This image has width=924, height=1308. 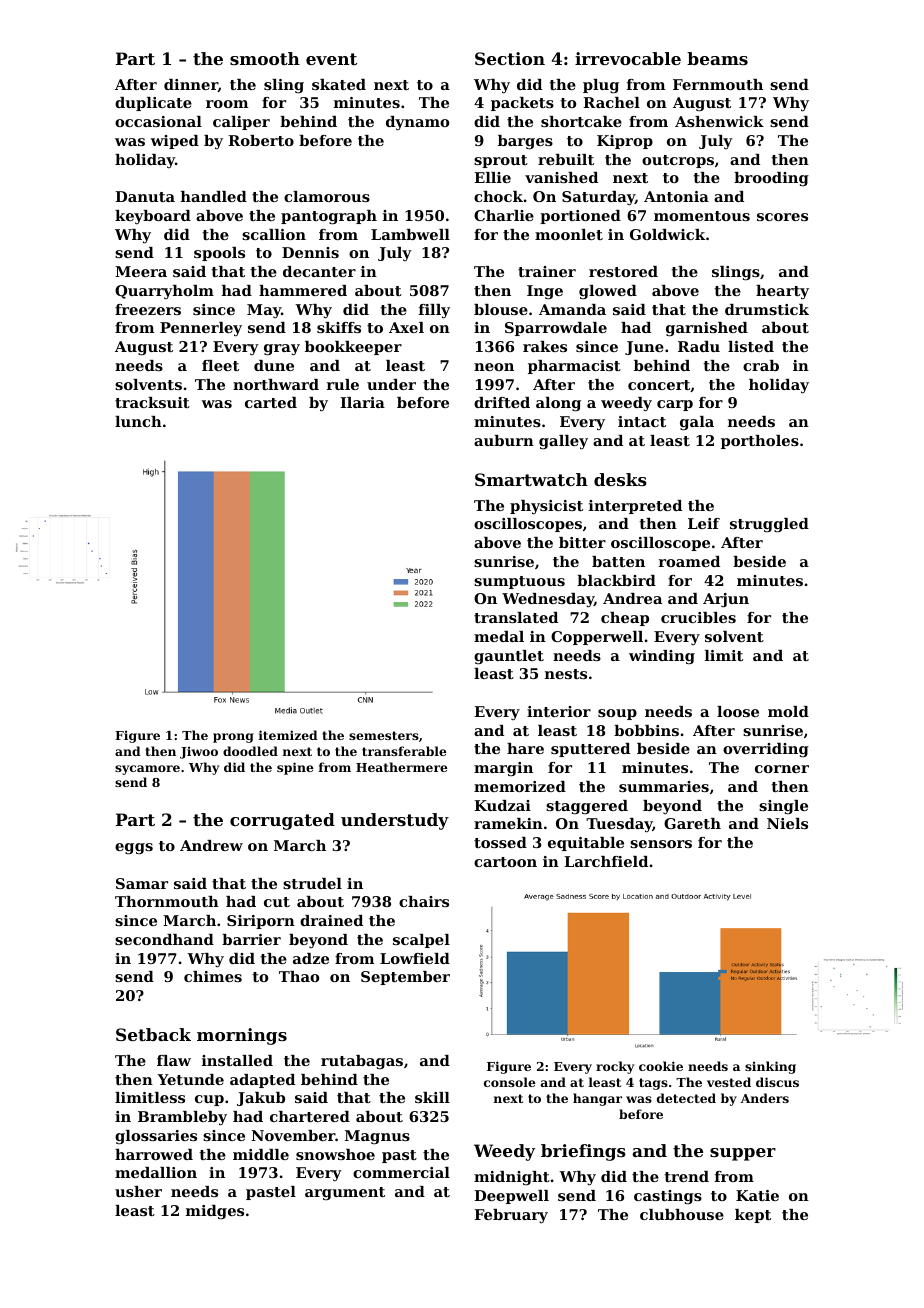 What do you see at coordinates (404, 751) in the image?
I see `transferable` at bounding box center [404, 751].
